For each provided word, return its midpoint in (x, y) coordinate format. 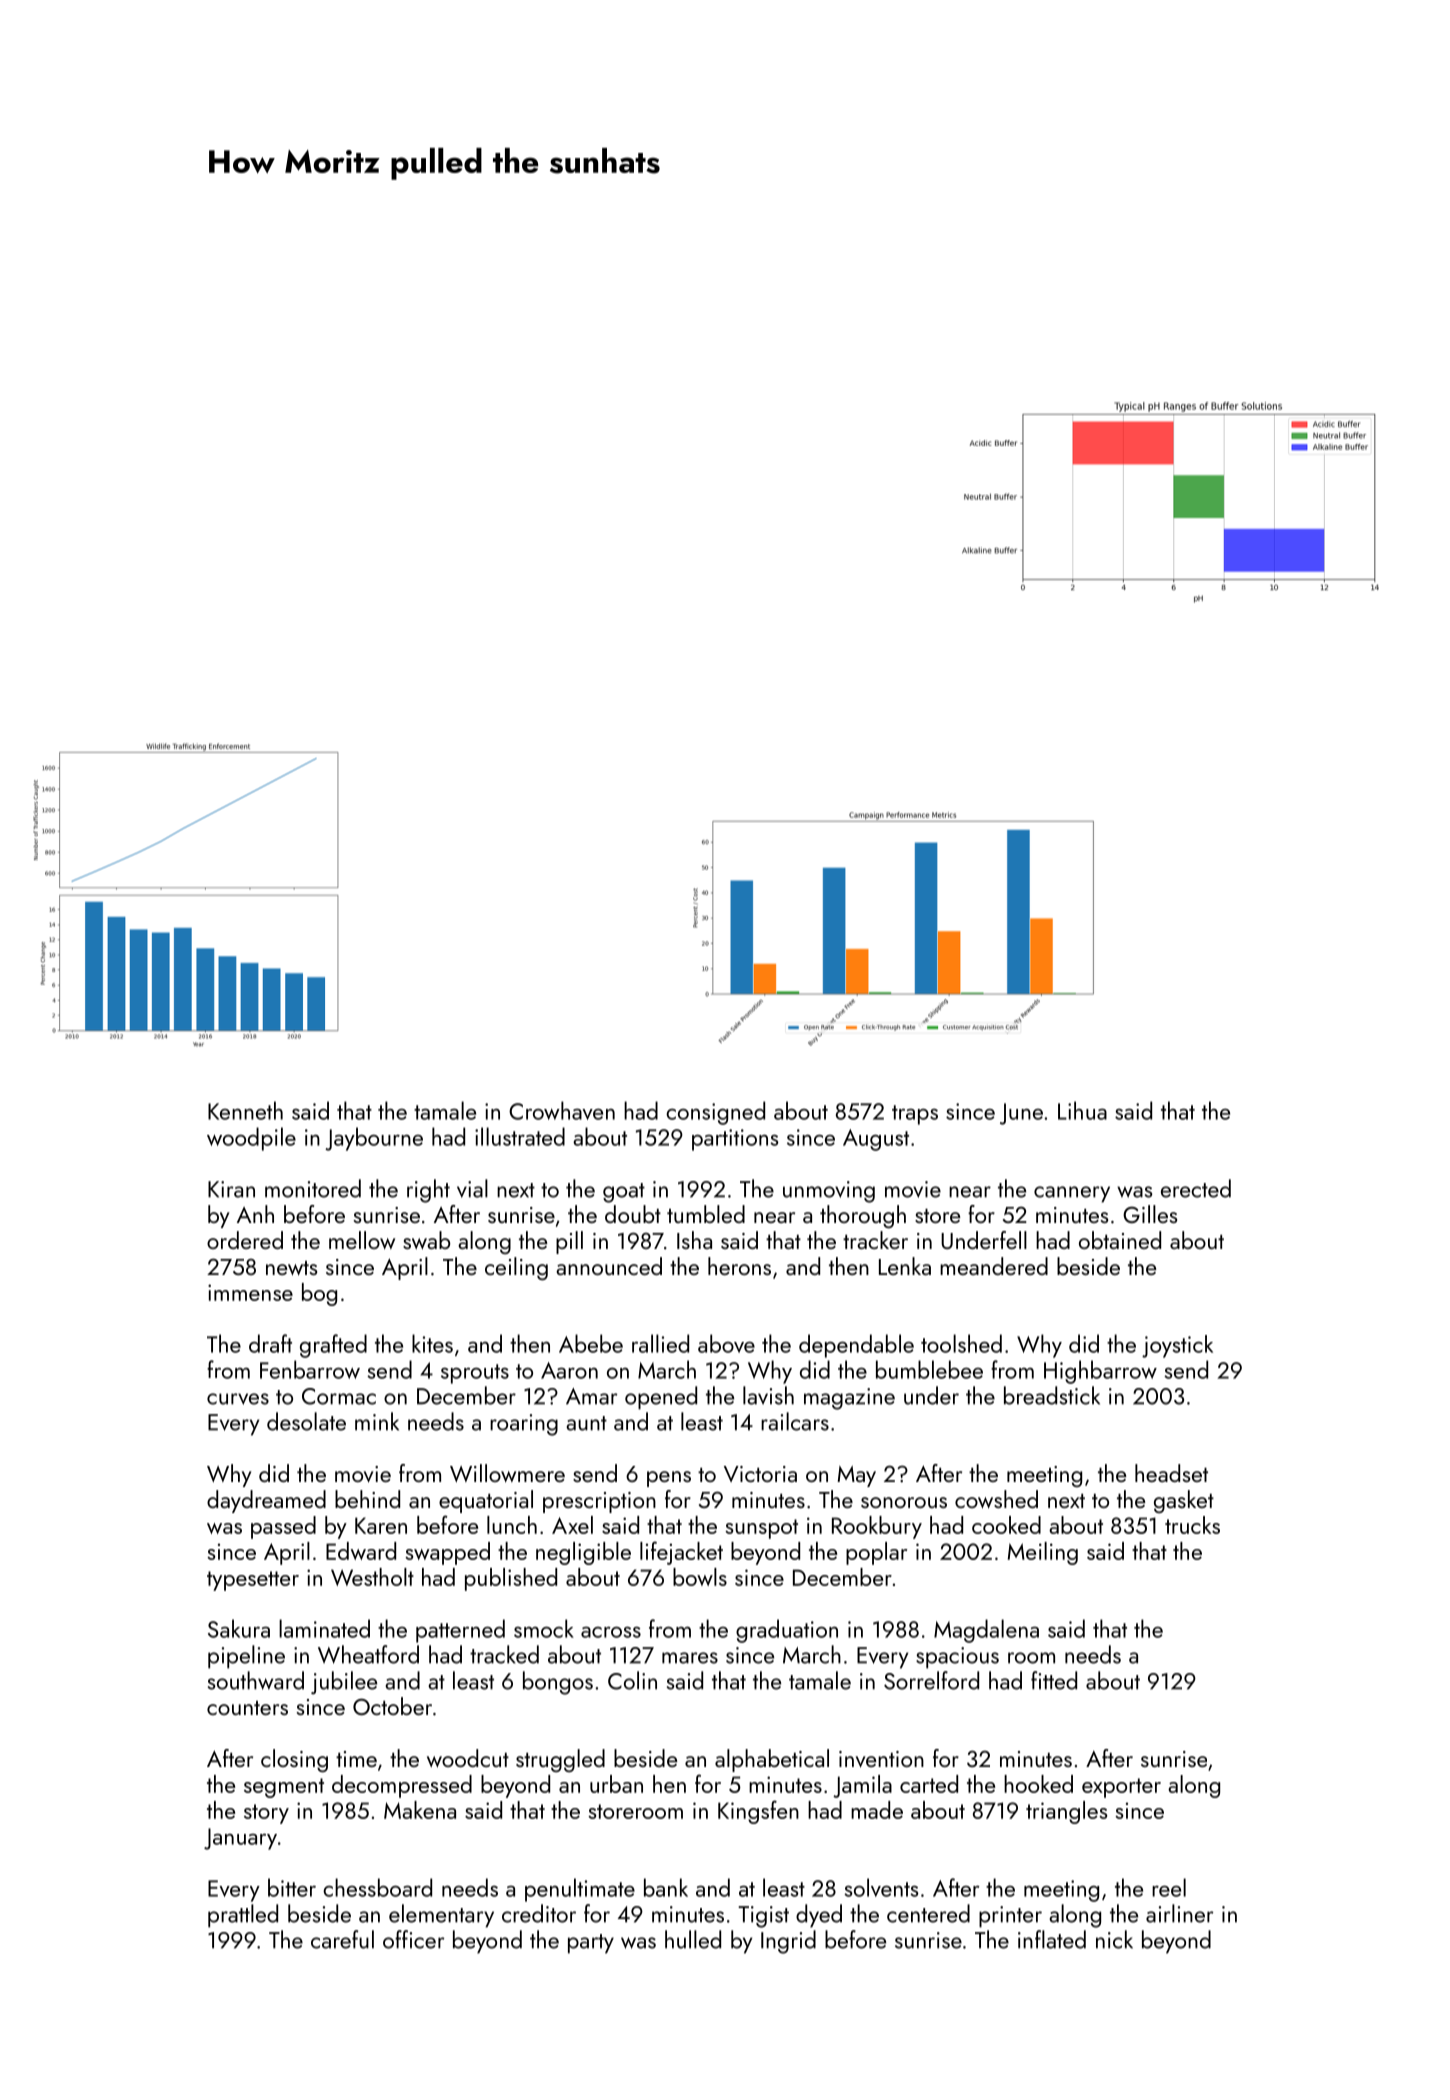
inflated (1052, 1939)
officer (414, 1939)
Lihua (1082, 1110)
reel (1169, 1887)
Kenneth (245, 1110)
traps (915, 1115)
